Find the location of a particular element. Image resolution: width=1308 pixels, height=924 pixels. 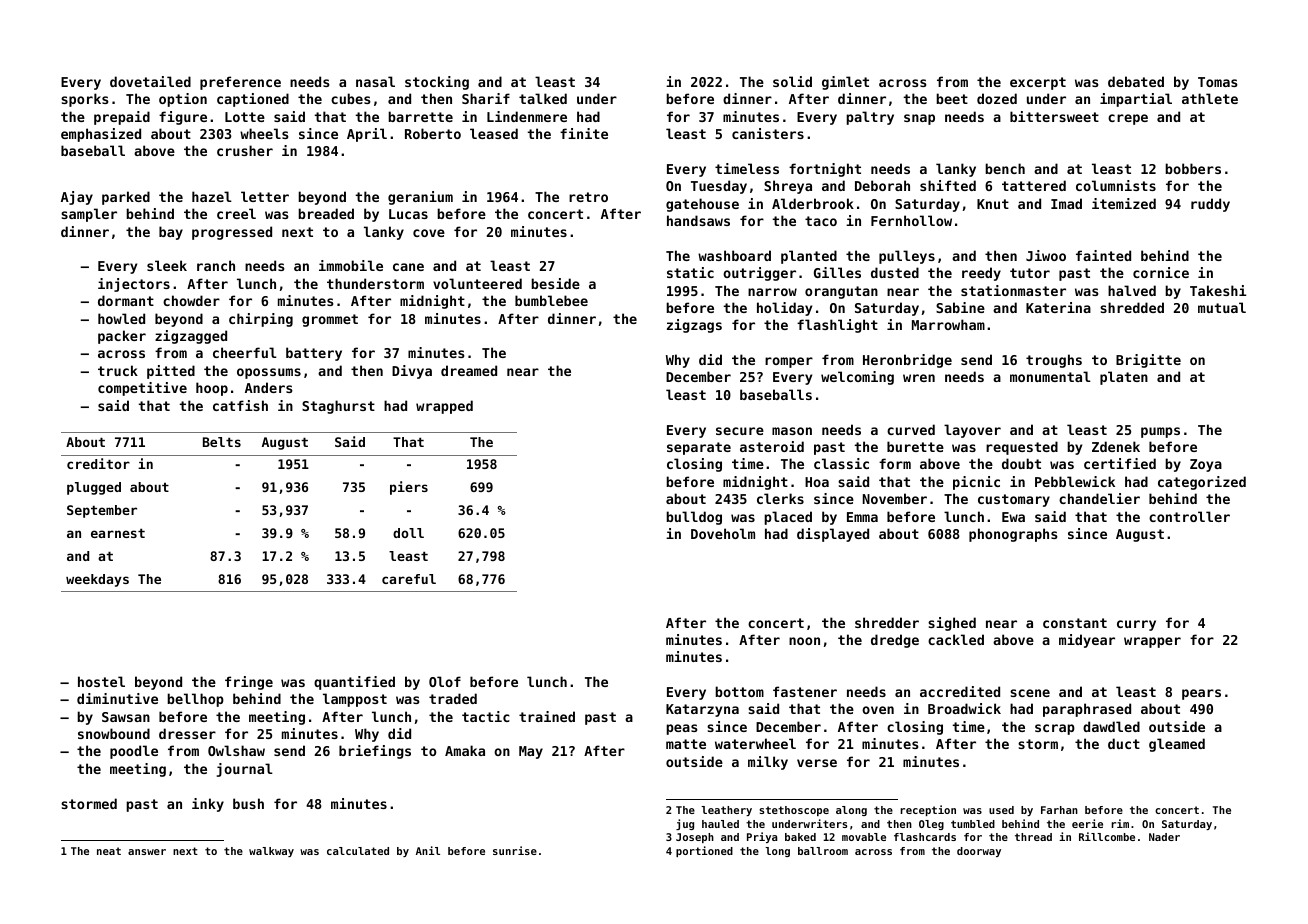

earnest is located at coordinates (118, 533).
